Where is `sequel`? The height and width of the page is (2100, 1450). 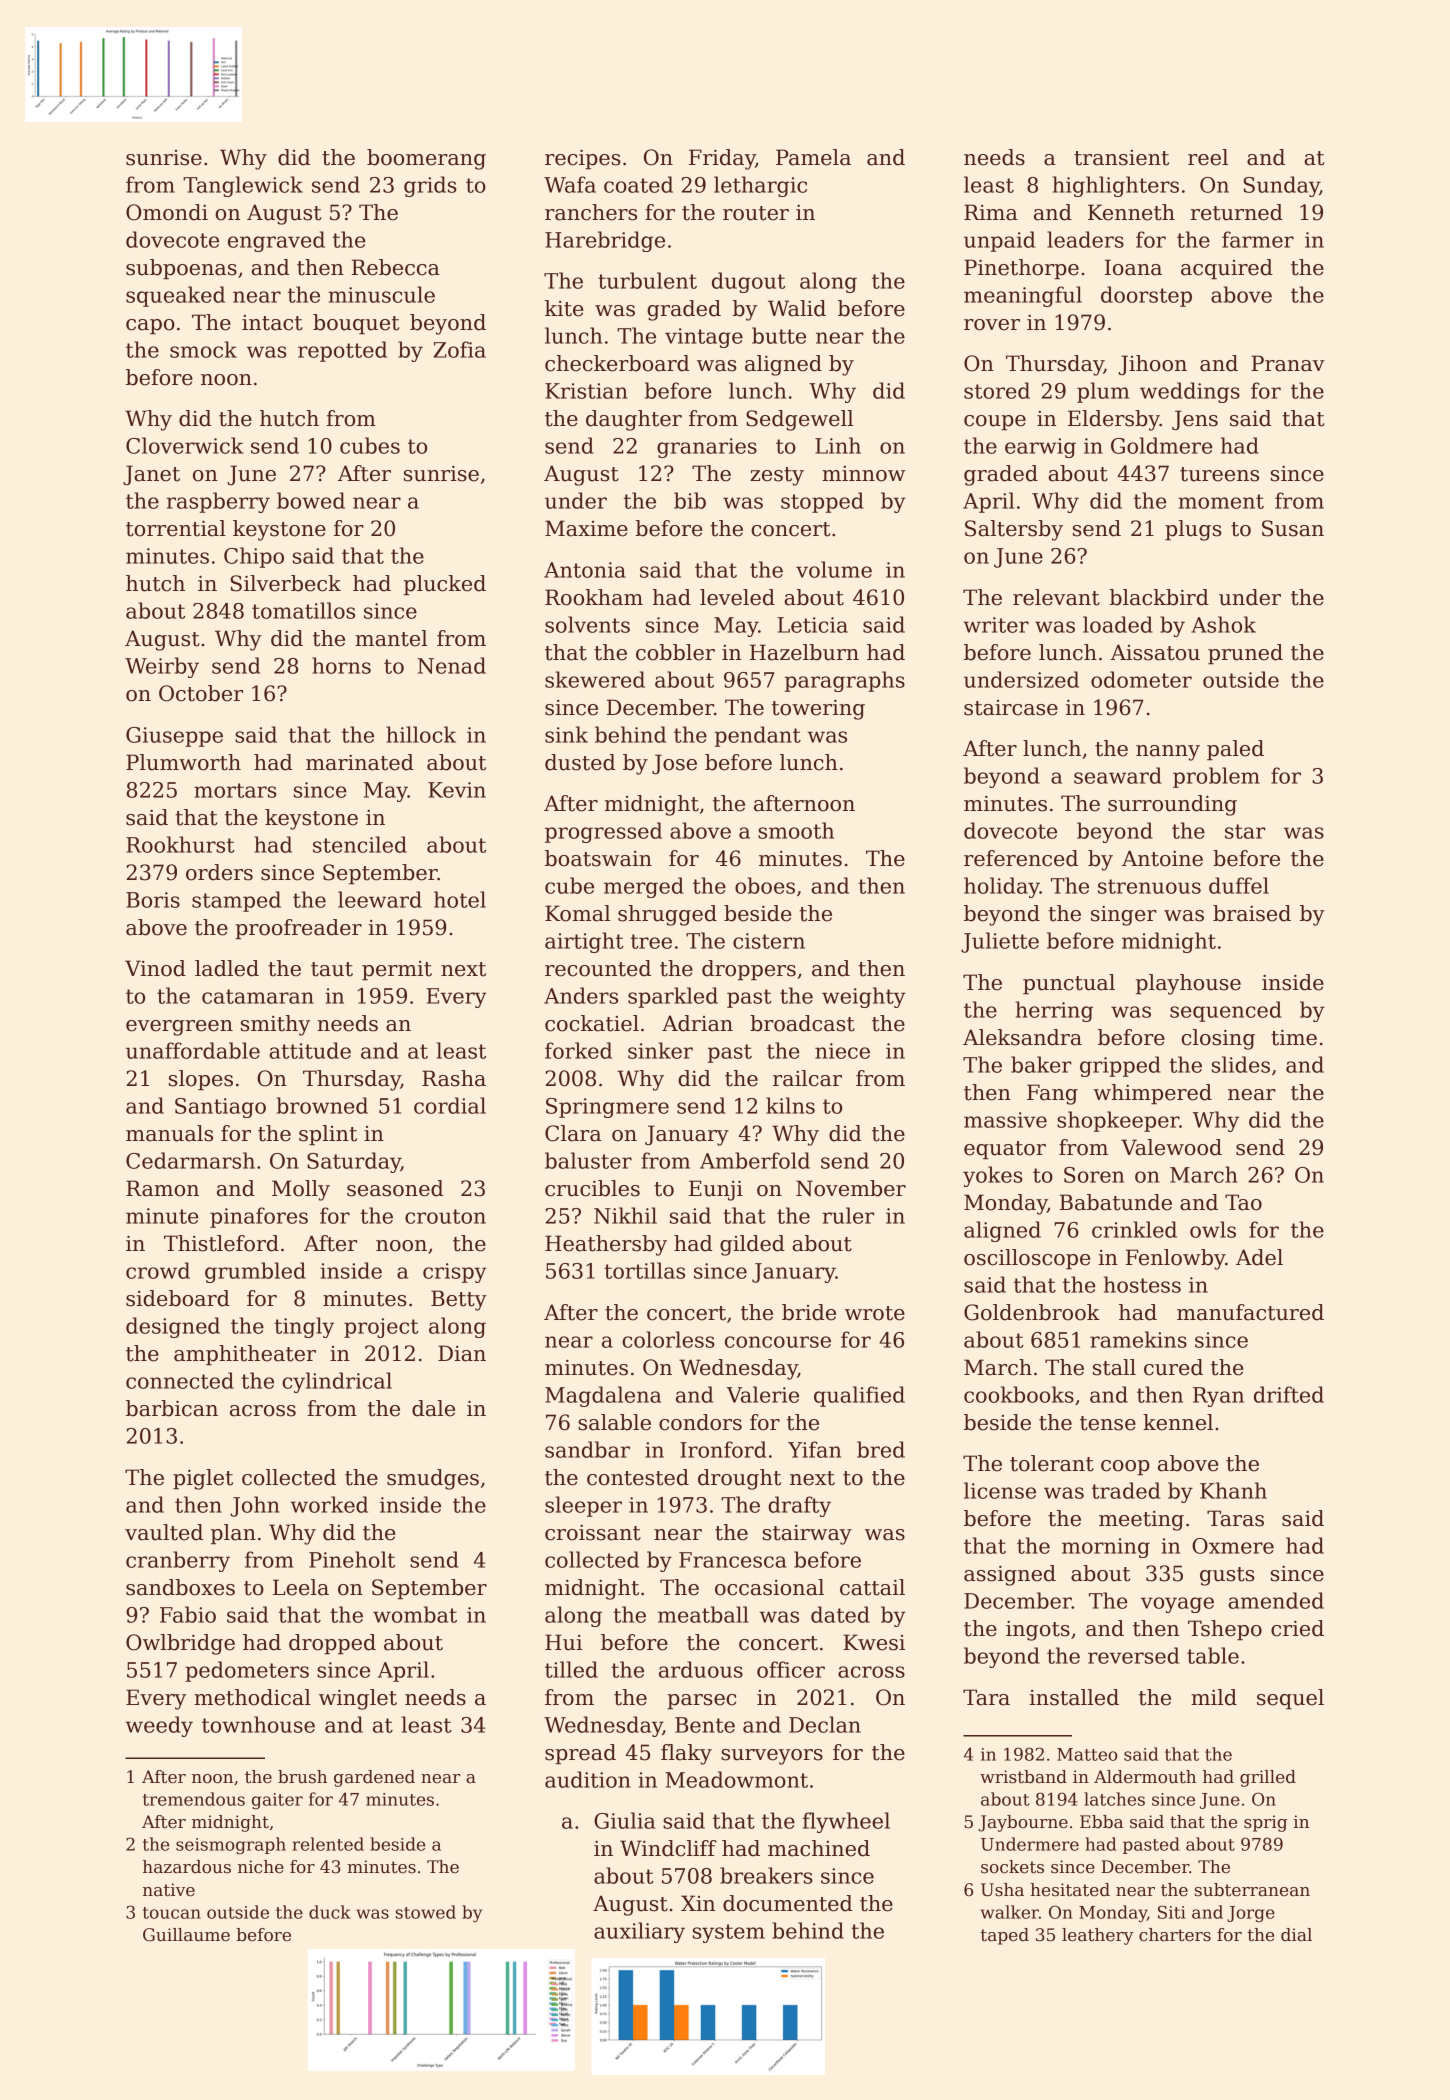
sequel is located at coordinates (1290, 1699).
